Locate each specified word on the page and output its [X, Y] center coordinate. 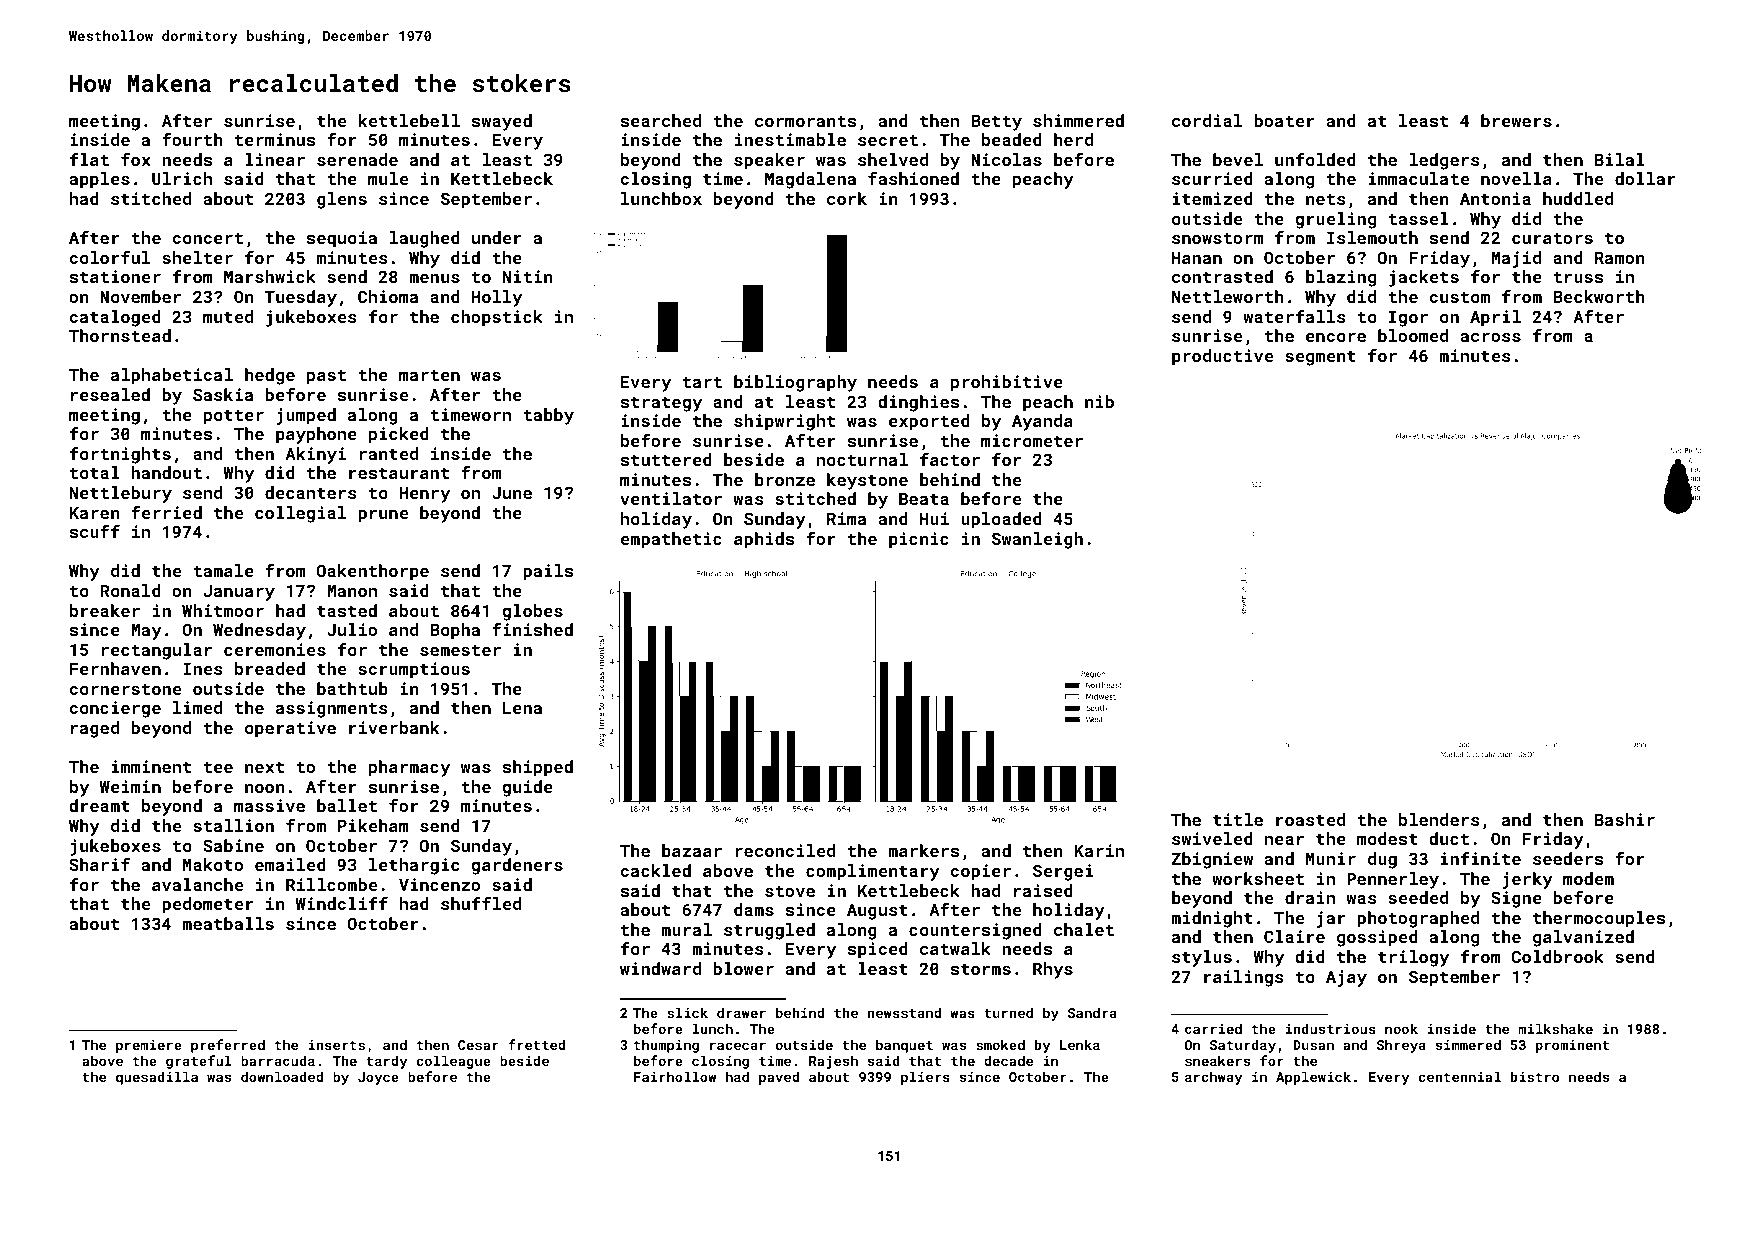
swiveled [1212, 838]
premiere [149, 1046]
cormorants [805, 121]
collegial [300, 514]
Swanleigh [1037, 540]
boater [1284, 120]
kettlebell [409, 120]
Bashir [1625, 819]
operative [290, 729]
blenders [1439, 819]
